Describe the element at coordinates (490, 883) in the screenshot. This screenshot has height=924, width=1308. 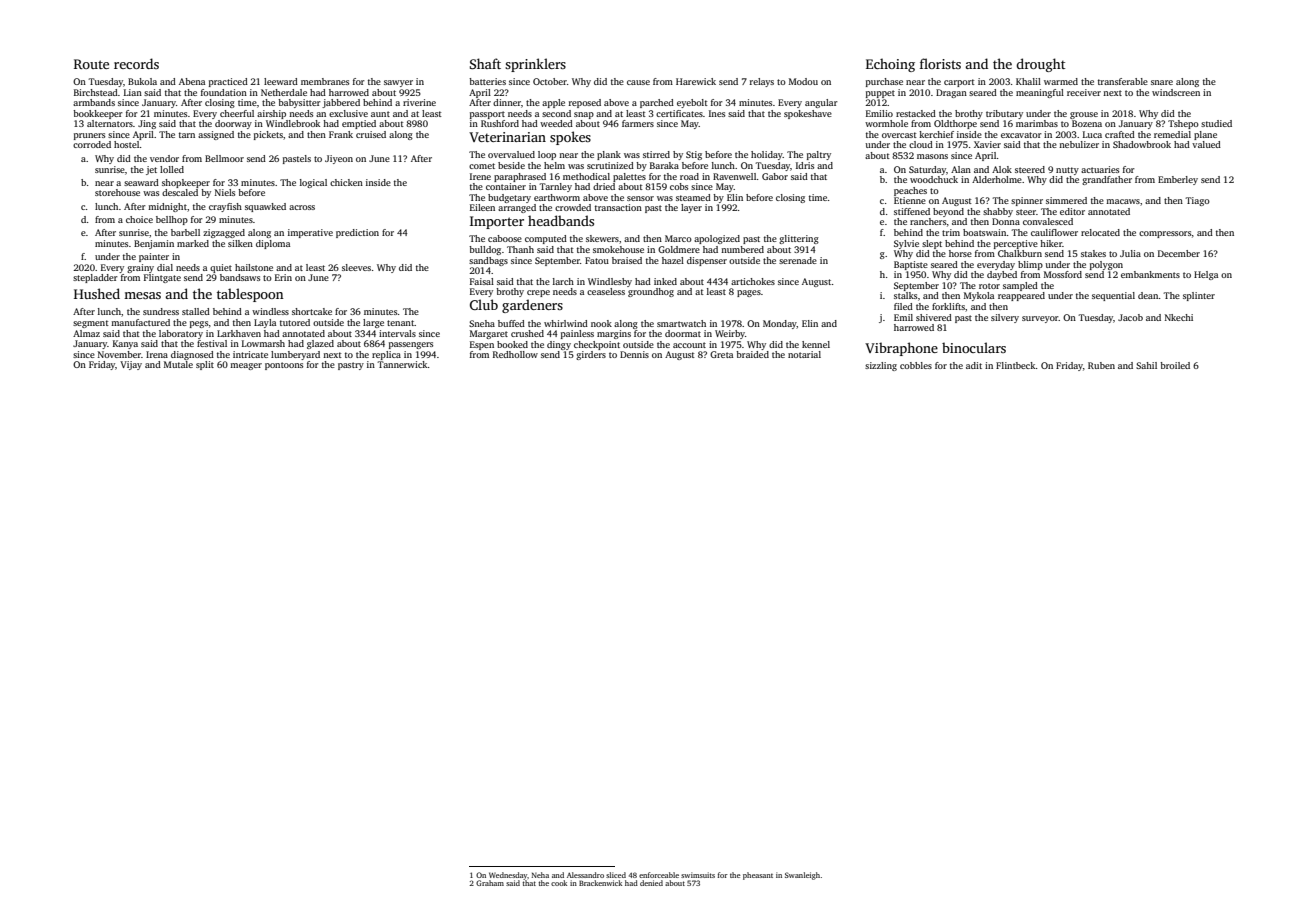
I see `Graham` at that location.
